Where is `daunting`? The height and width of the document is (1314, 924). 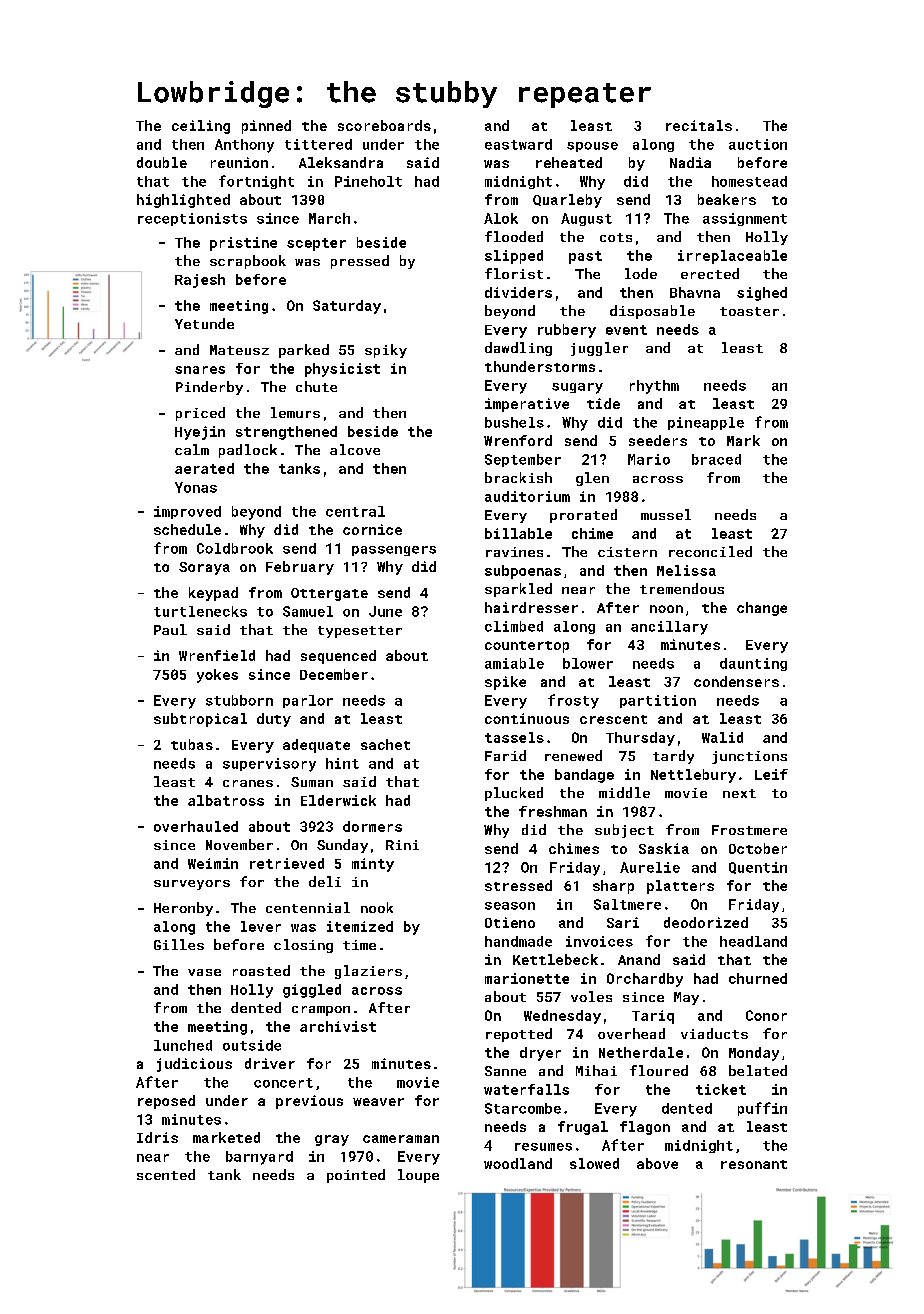
daunting is located at coordinates (753, 664).
